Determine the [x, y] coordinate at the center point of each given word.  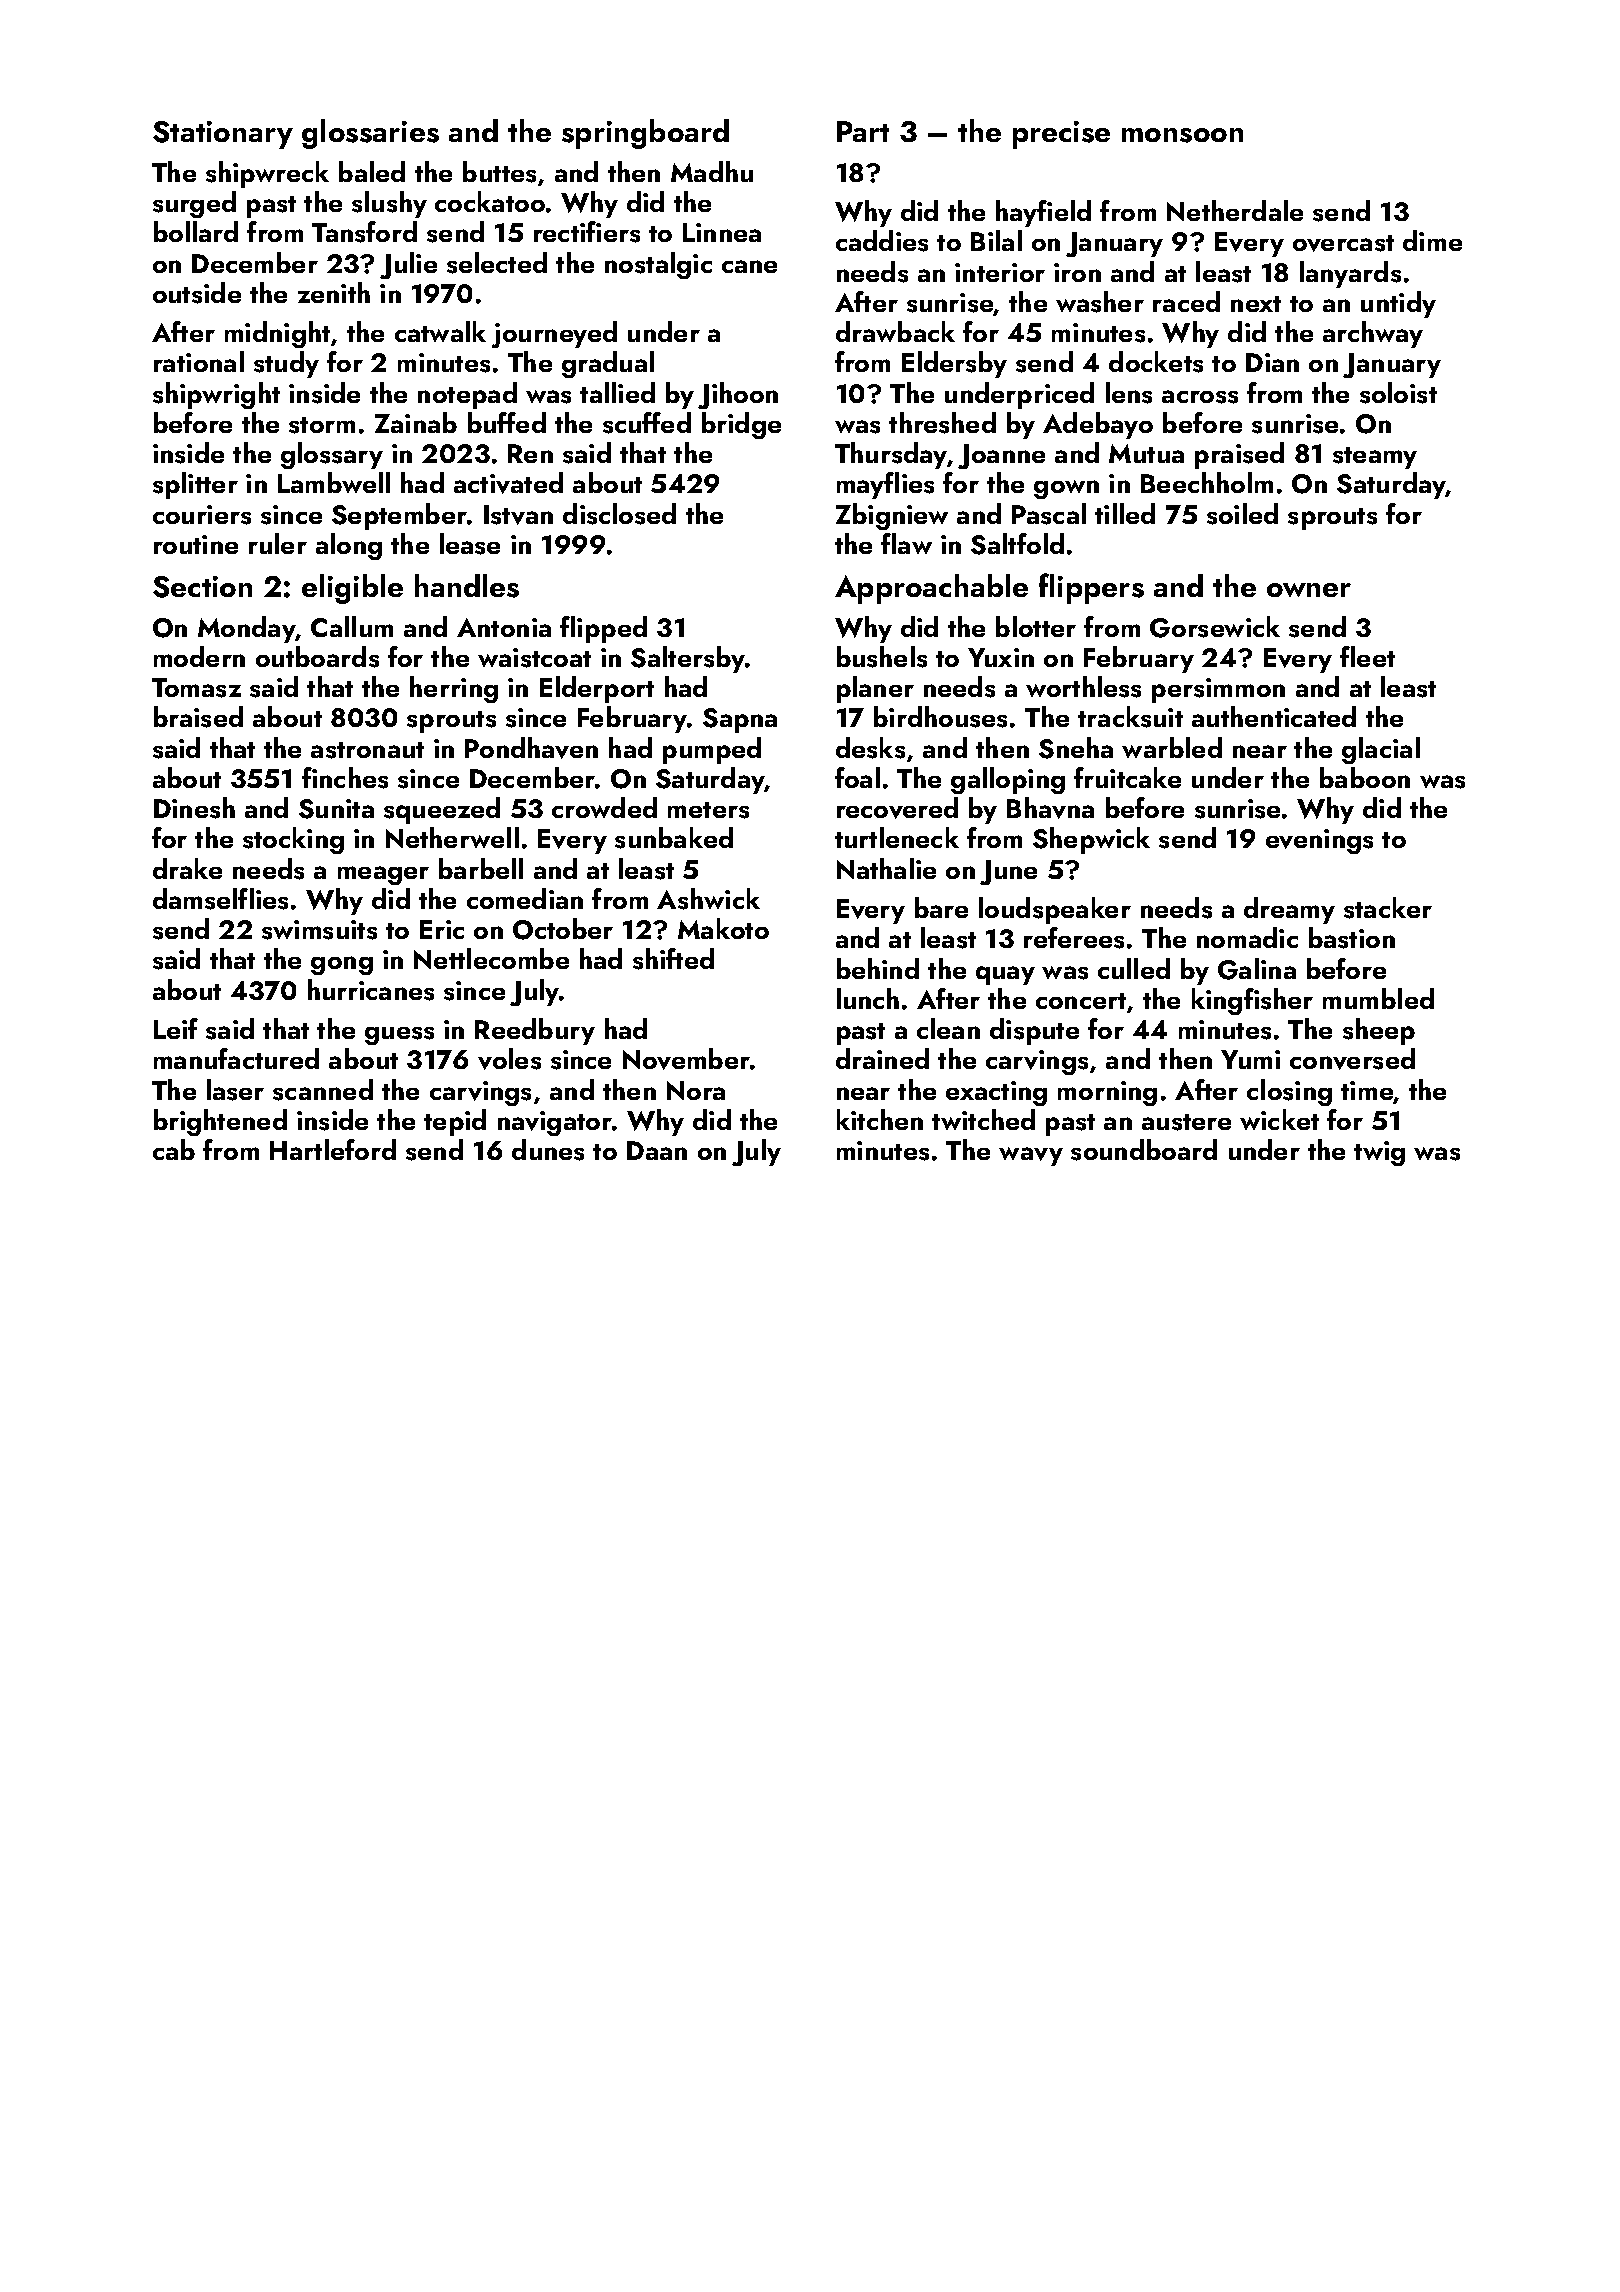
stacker [1388, 908]
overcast [1343, 243]
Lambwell [334, 482]
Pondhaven [531, 748]
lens [1129, 393]
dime [1432, 240]
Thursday [891, 455]
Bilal [996, 240]
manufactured [236, 1058]
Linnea [722, 232]
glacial [1381, 750]
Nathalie [886, 868]
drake [187, 868]
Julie [408, 265]
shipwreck [267, 174]
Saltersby [688, 659]
